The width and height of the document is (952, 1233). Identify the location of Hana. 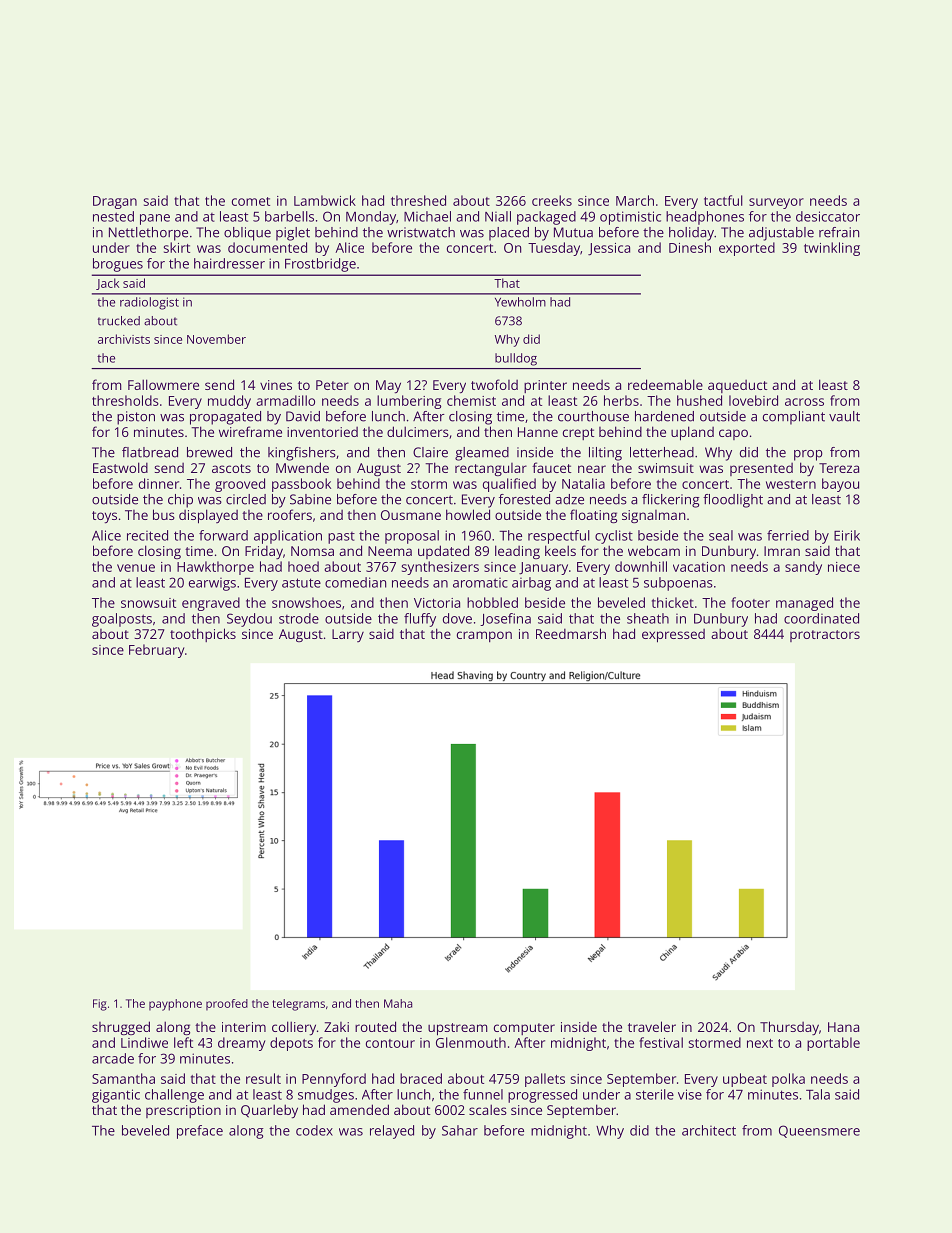
(843, 1027).
